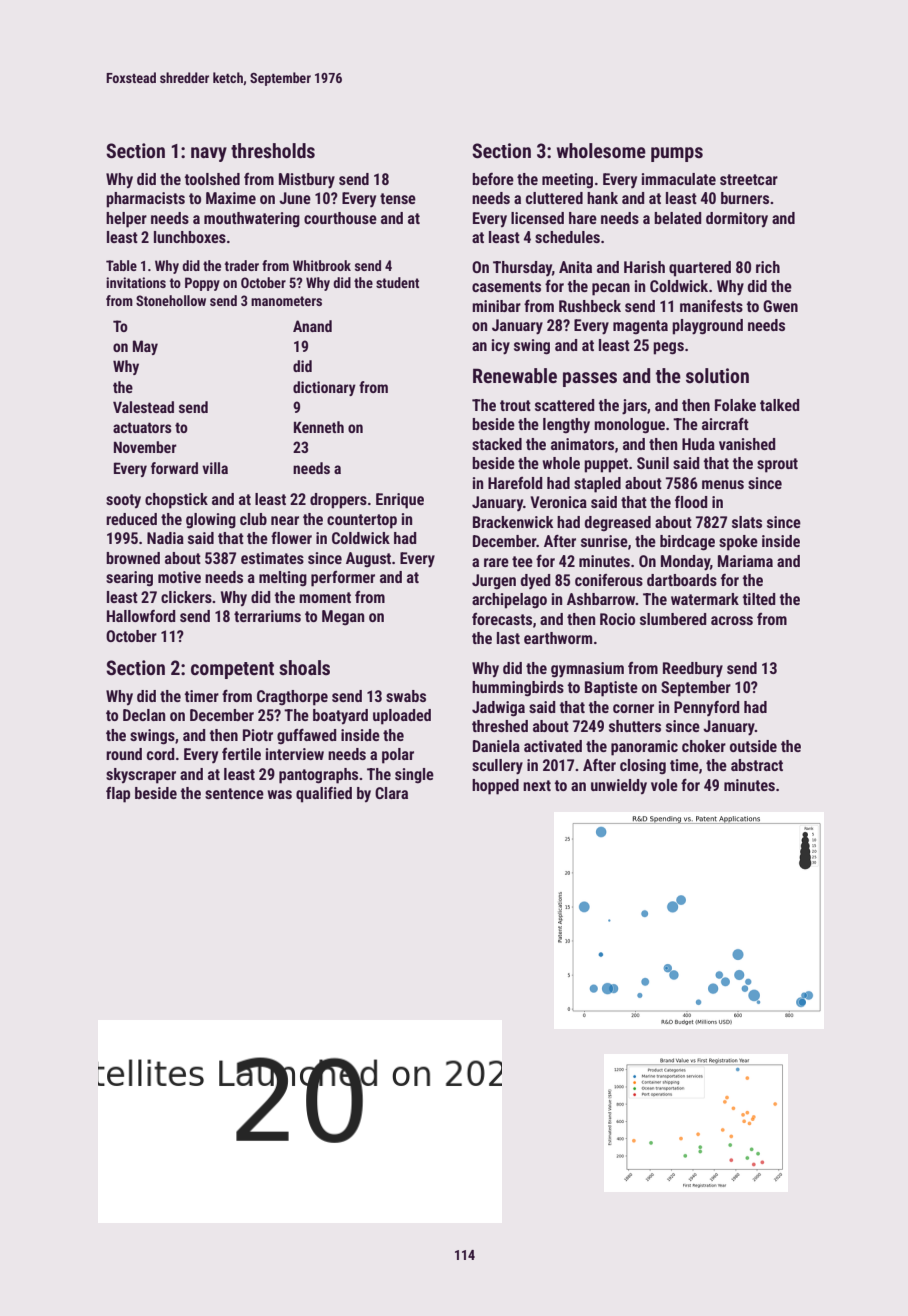 The height and width of the document is (1316, 908). What do you see at coordinates (522, 561) in the document?
I see `tee` at bounding box center [522, 561].
